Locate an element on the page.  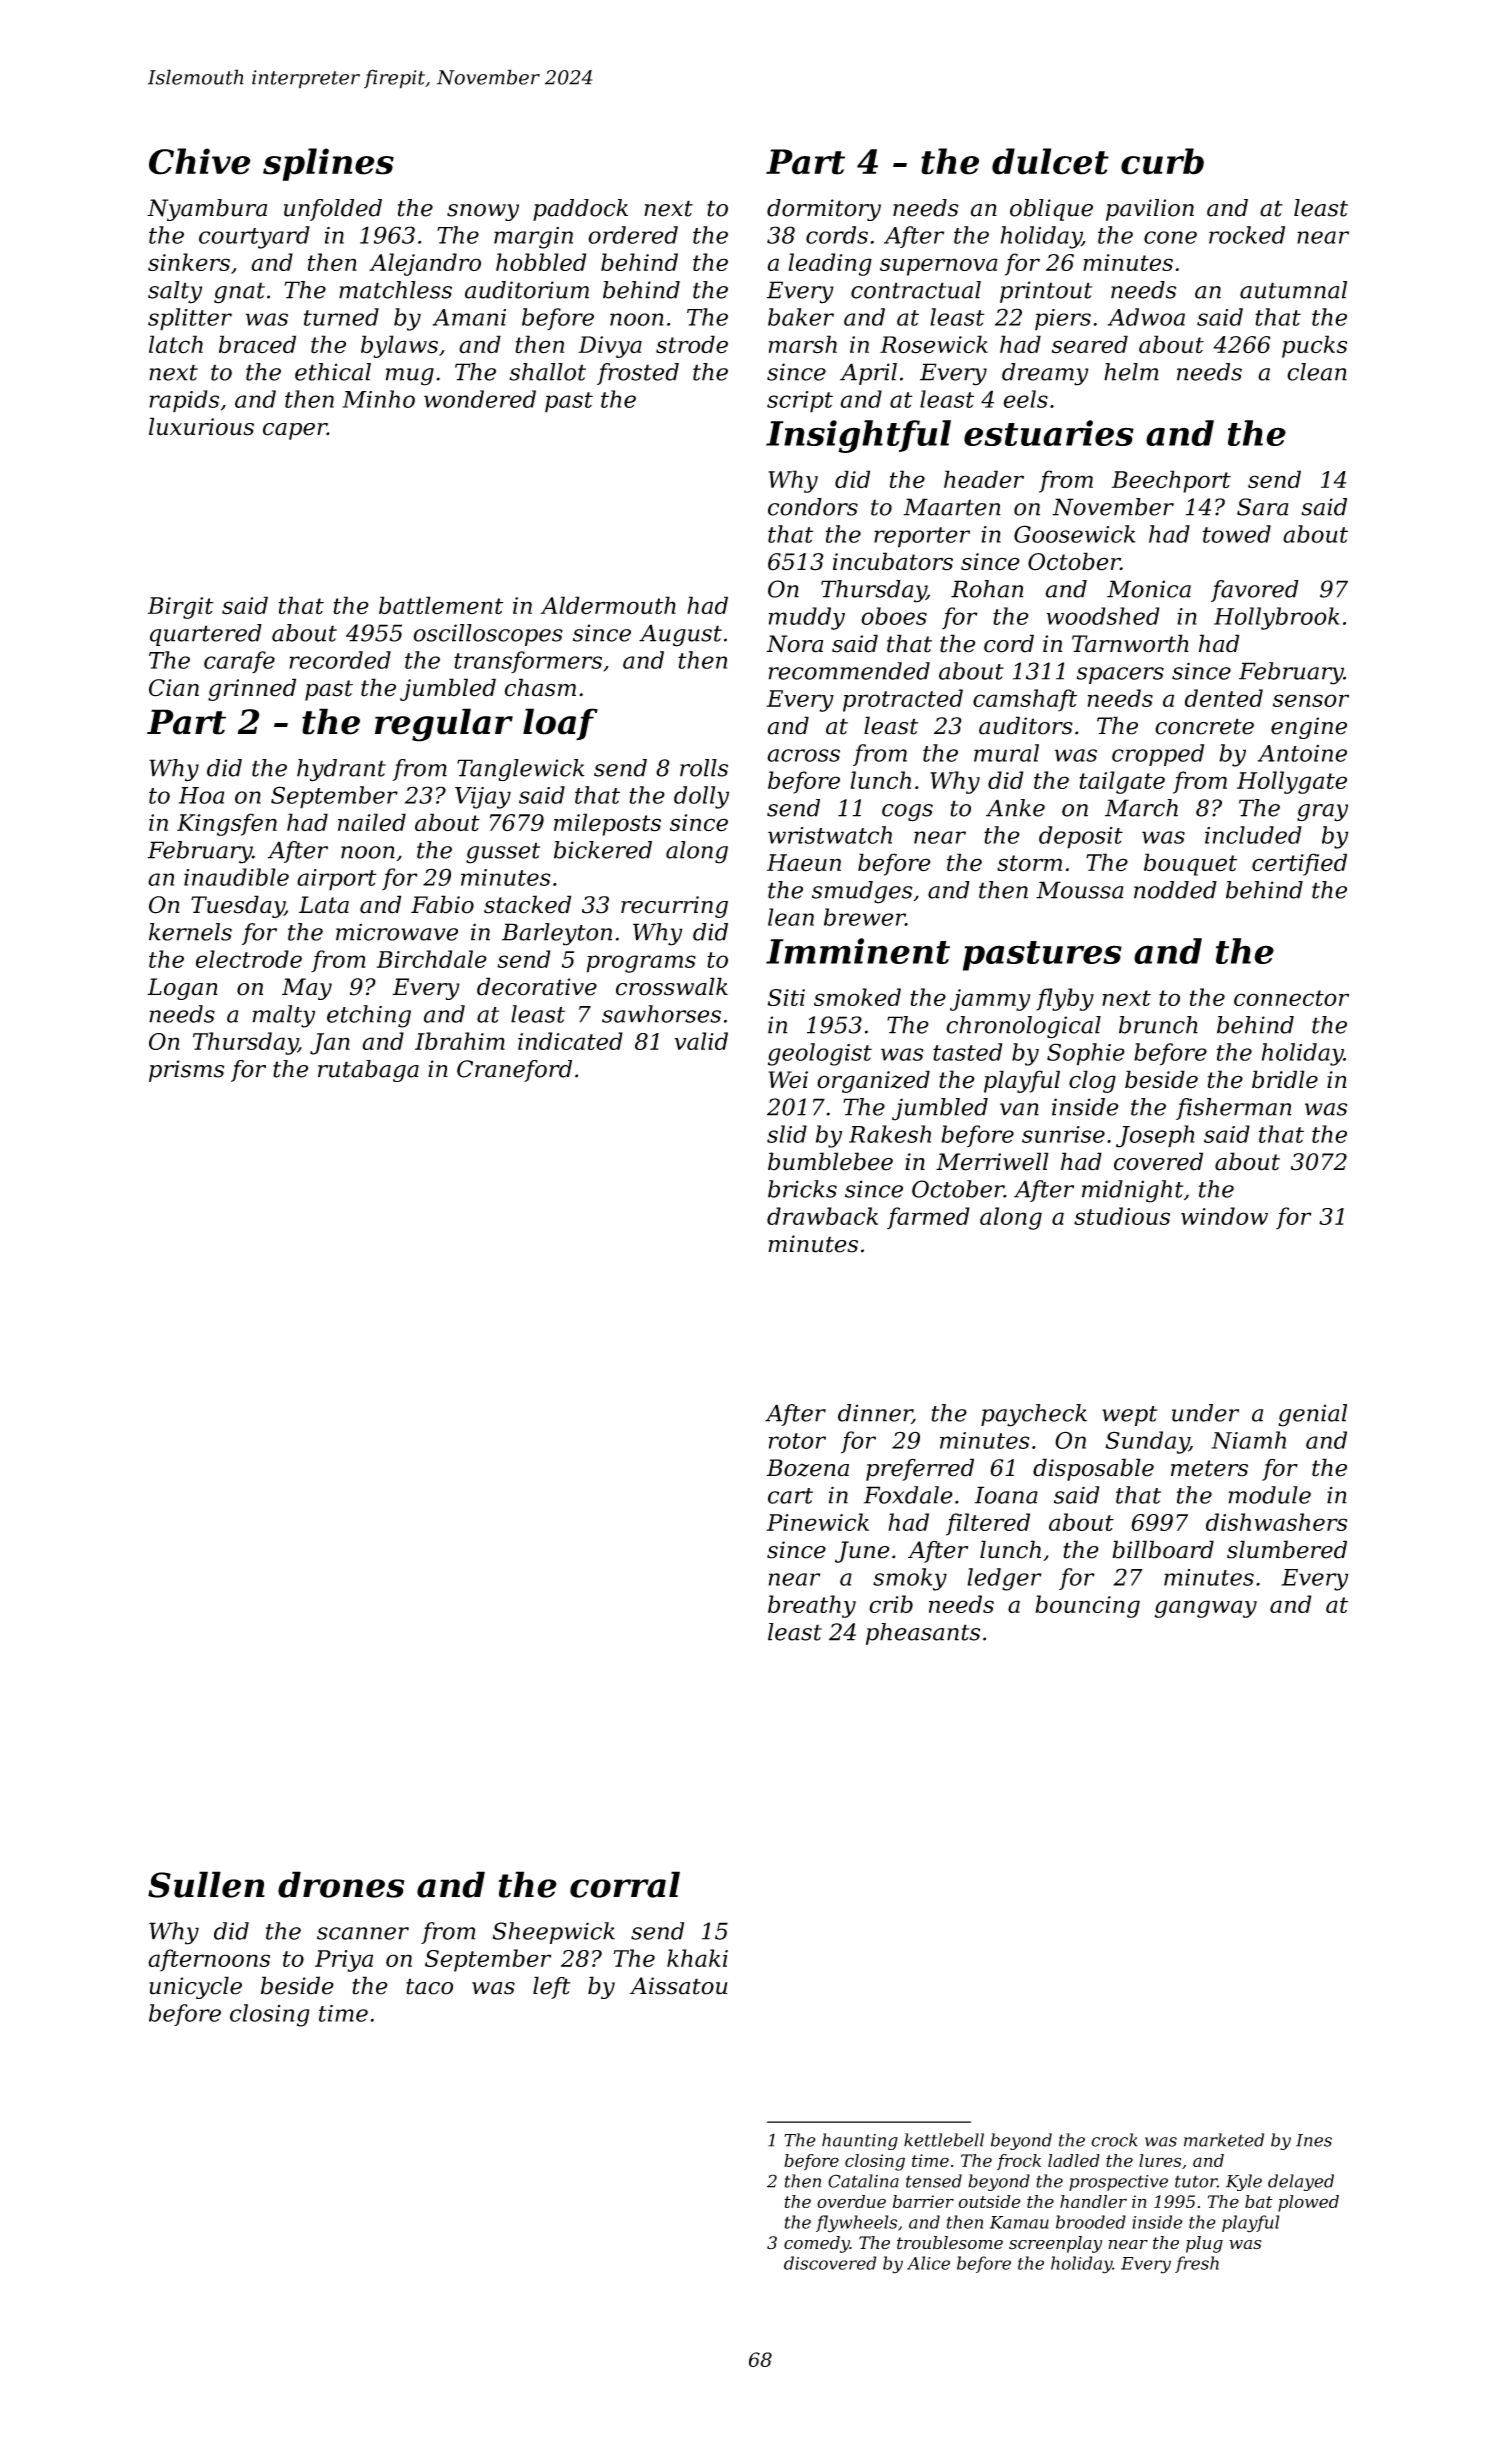
Rakesh is located at coordinates (890, 1134).
